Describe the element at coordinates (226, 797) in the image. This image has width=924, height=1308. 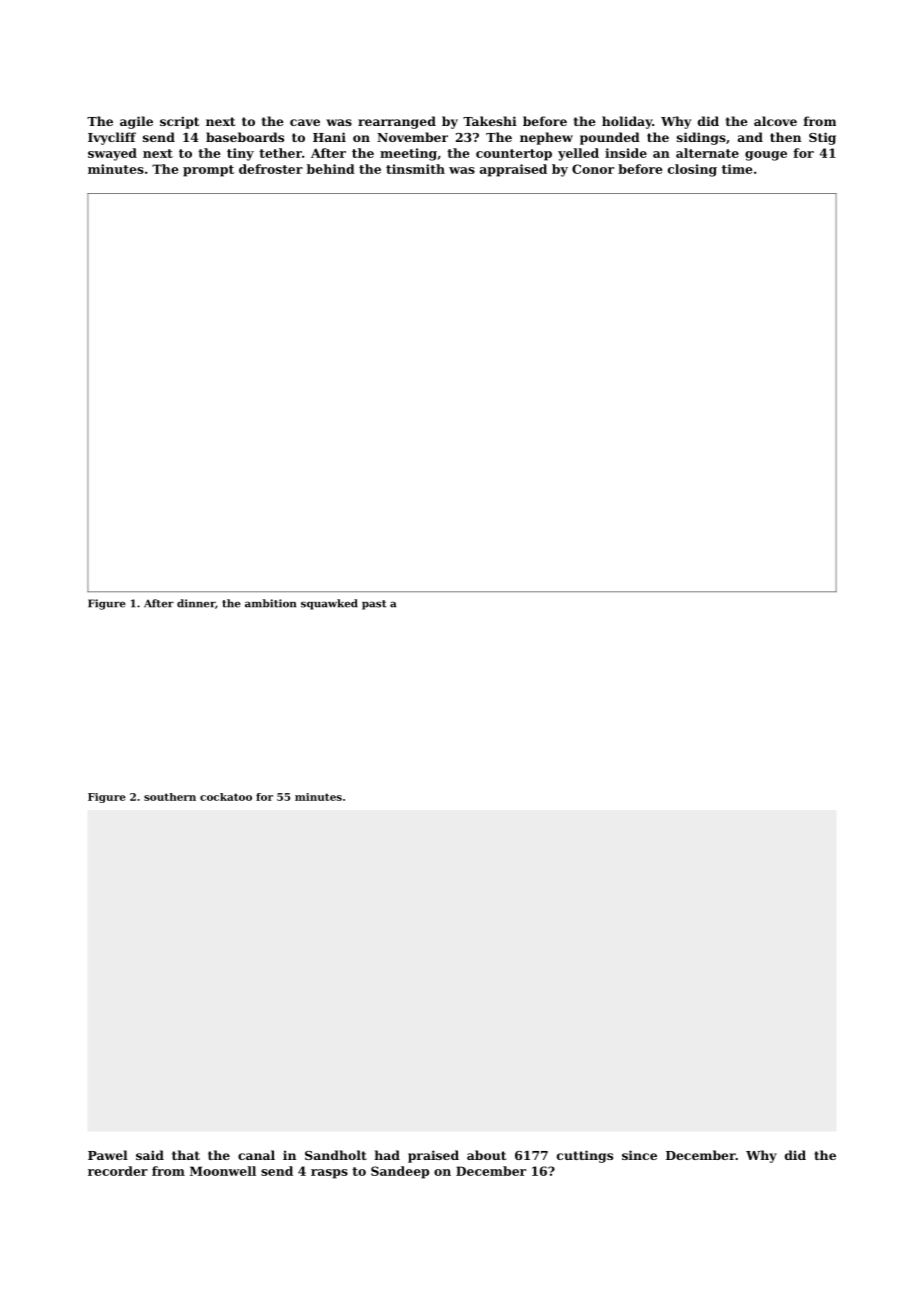
I see `cockatoo` at that location.
